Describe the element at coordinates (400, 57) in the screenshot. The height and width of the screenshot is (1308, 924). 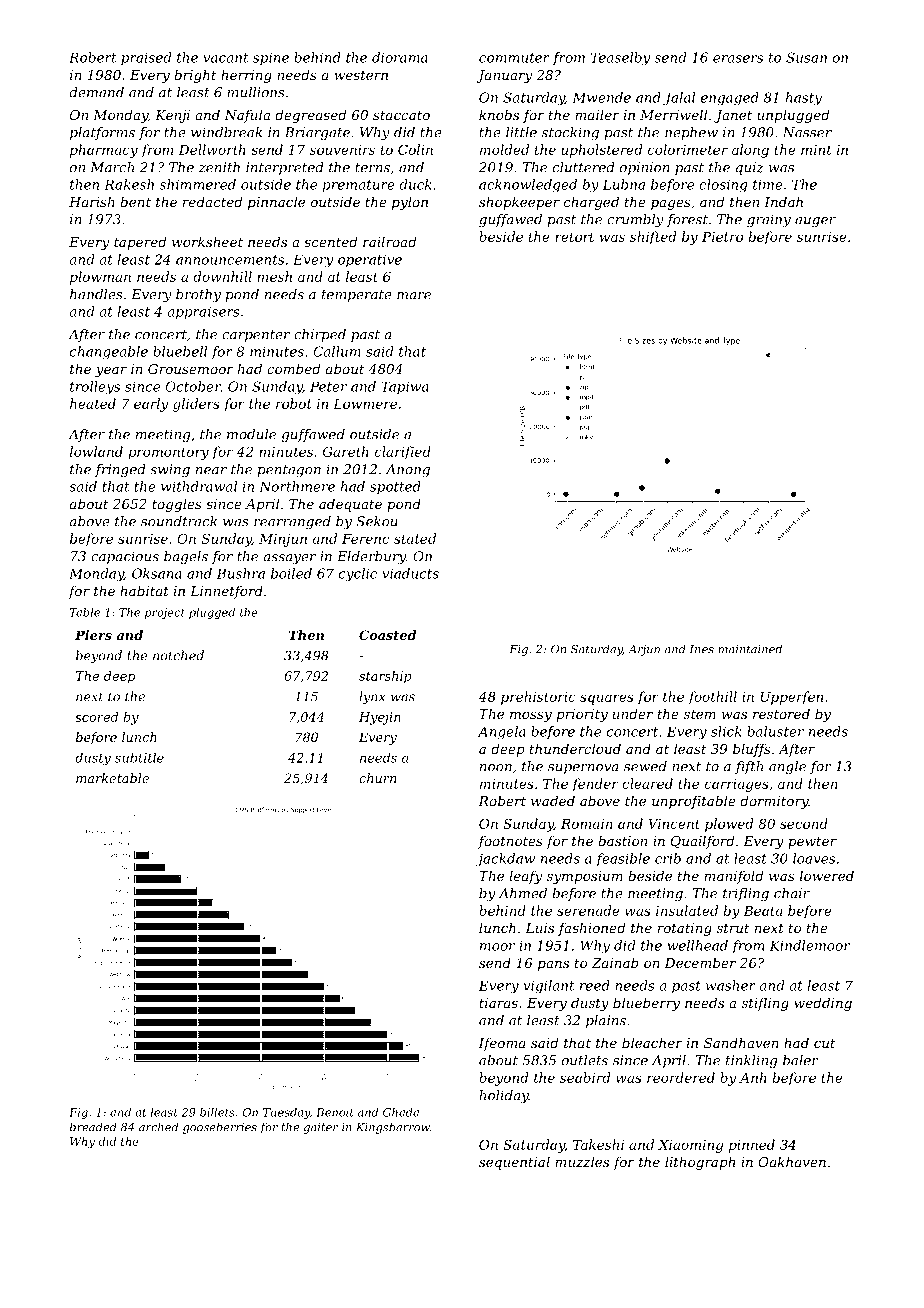
I see `diorama` at that location.
